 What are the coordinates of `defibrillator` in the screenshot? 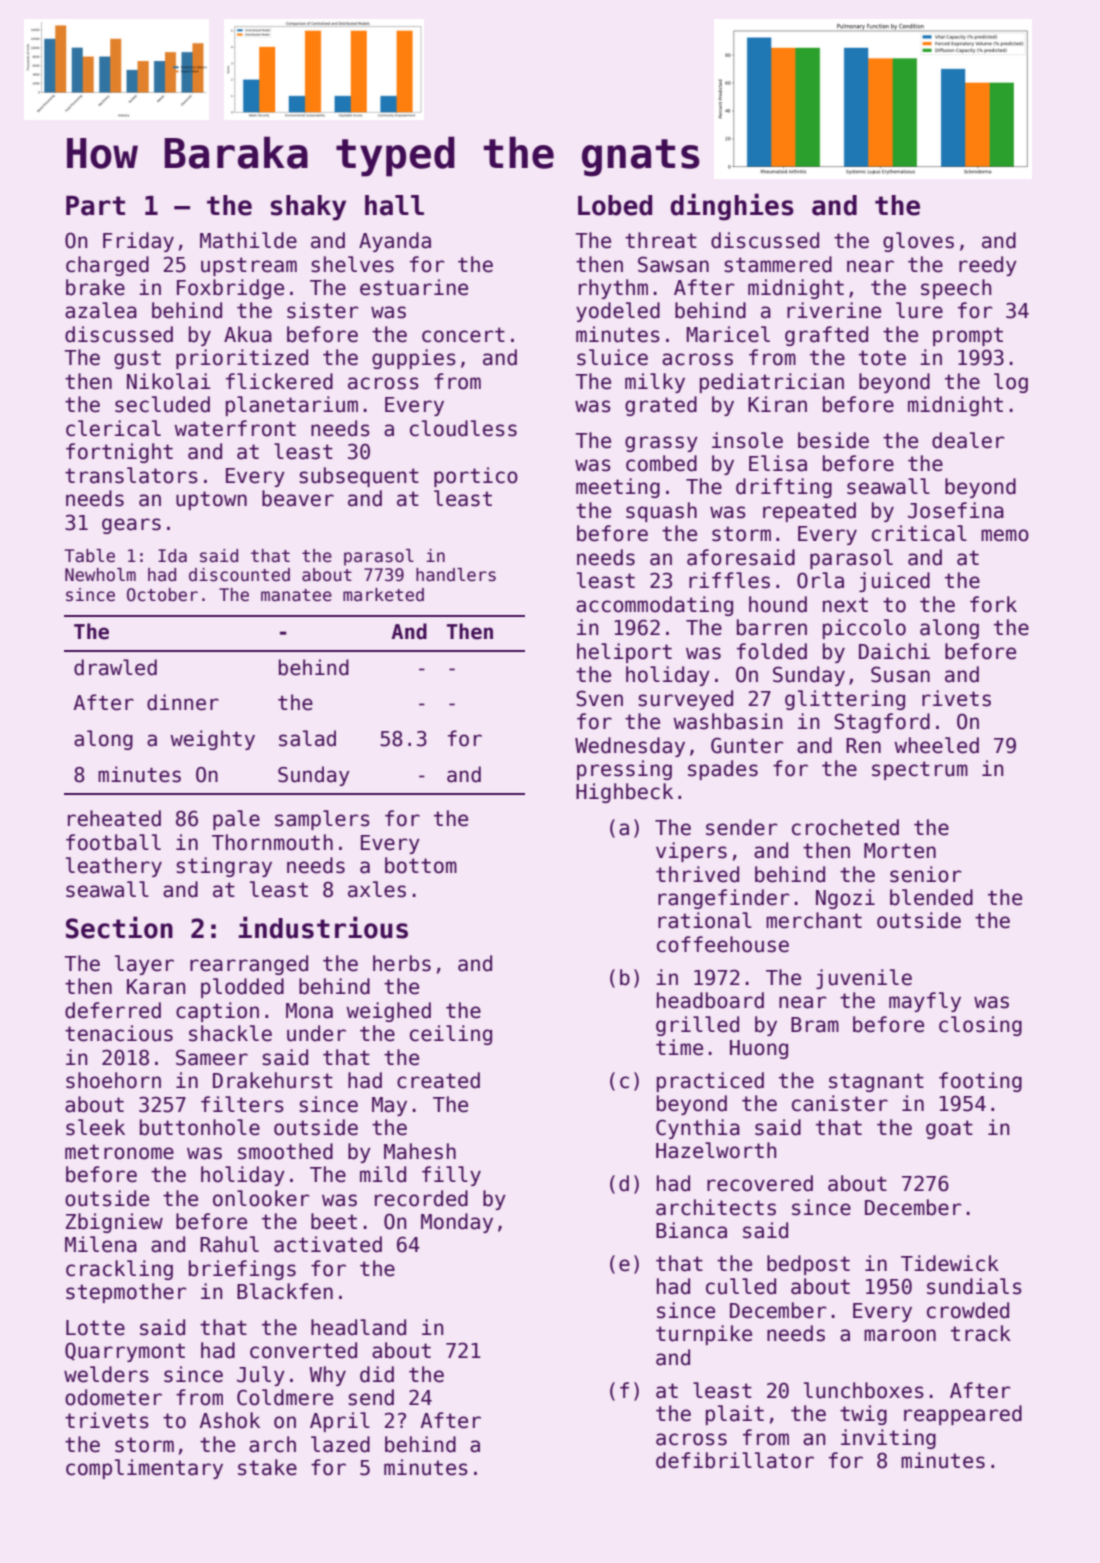 It's located at (735, 1460).
